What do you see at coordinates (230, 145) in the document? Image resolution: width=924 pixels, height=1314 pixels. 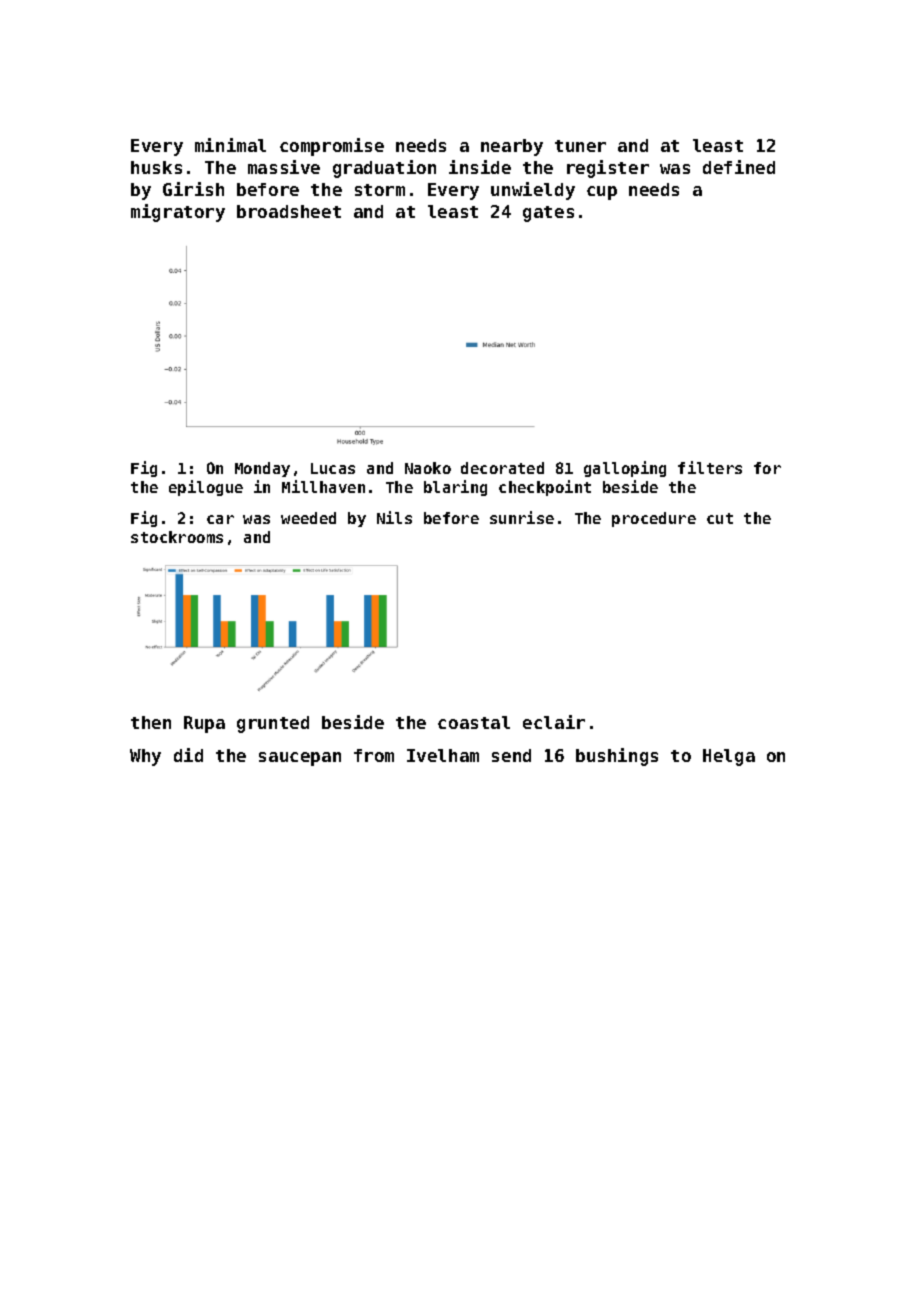 I see `minimal` at bounding box center [230, 145].
